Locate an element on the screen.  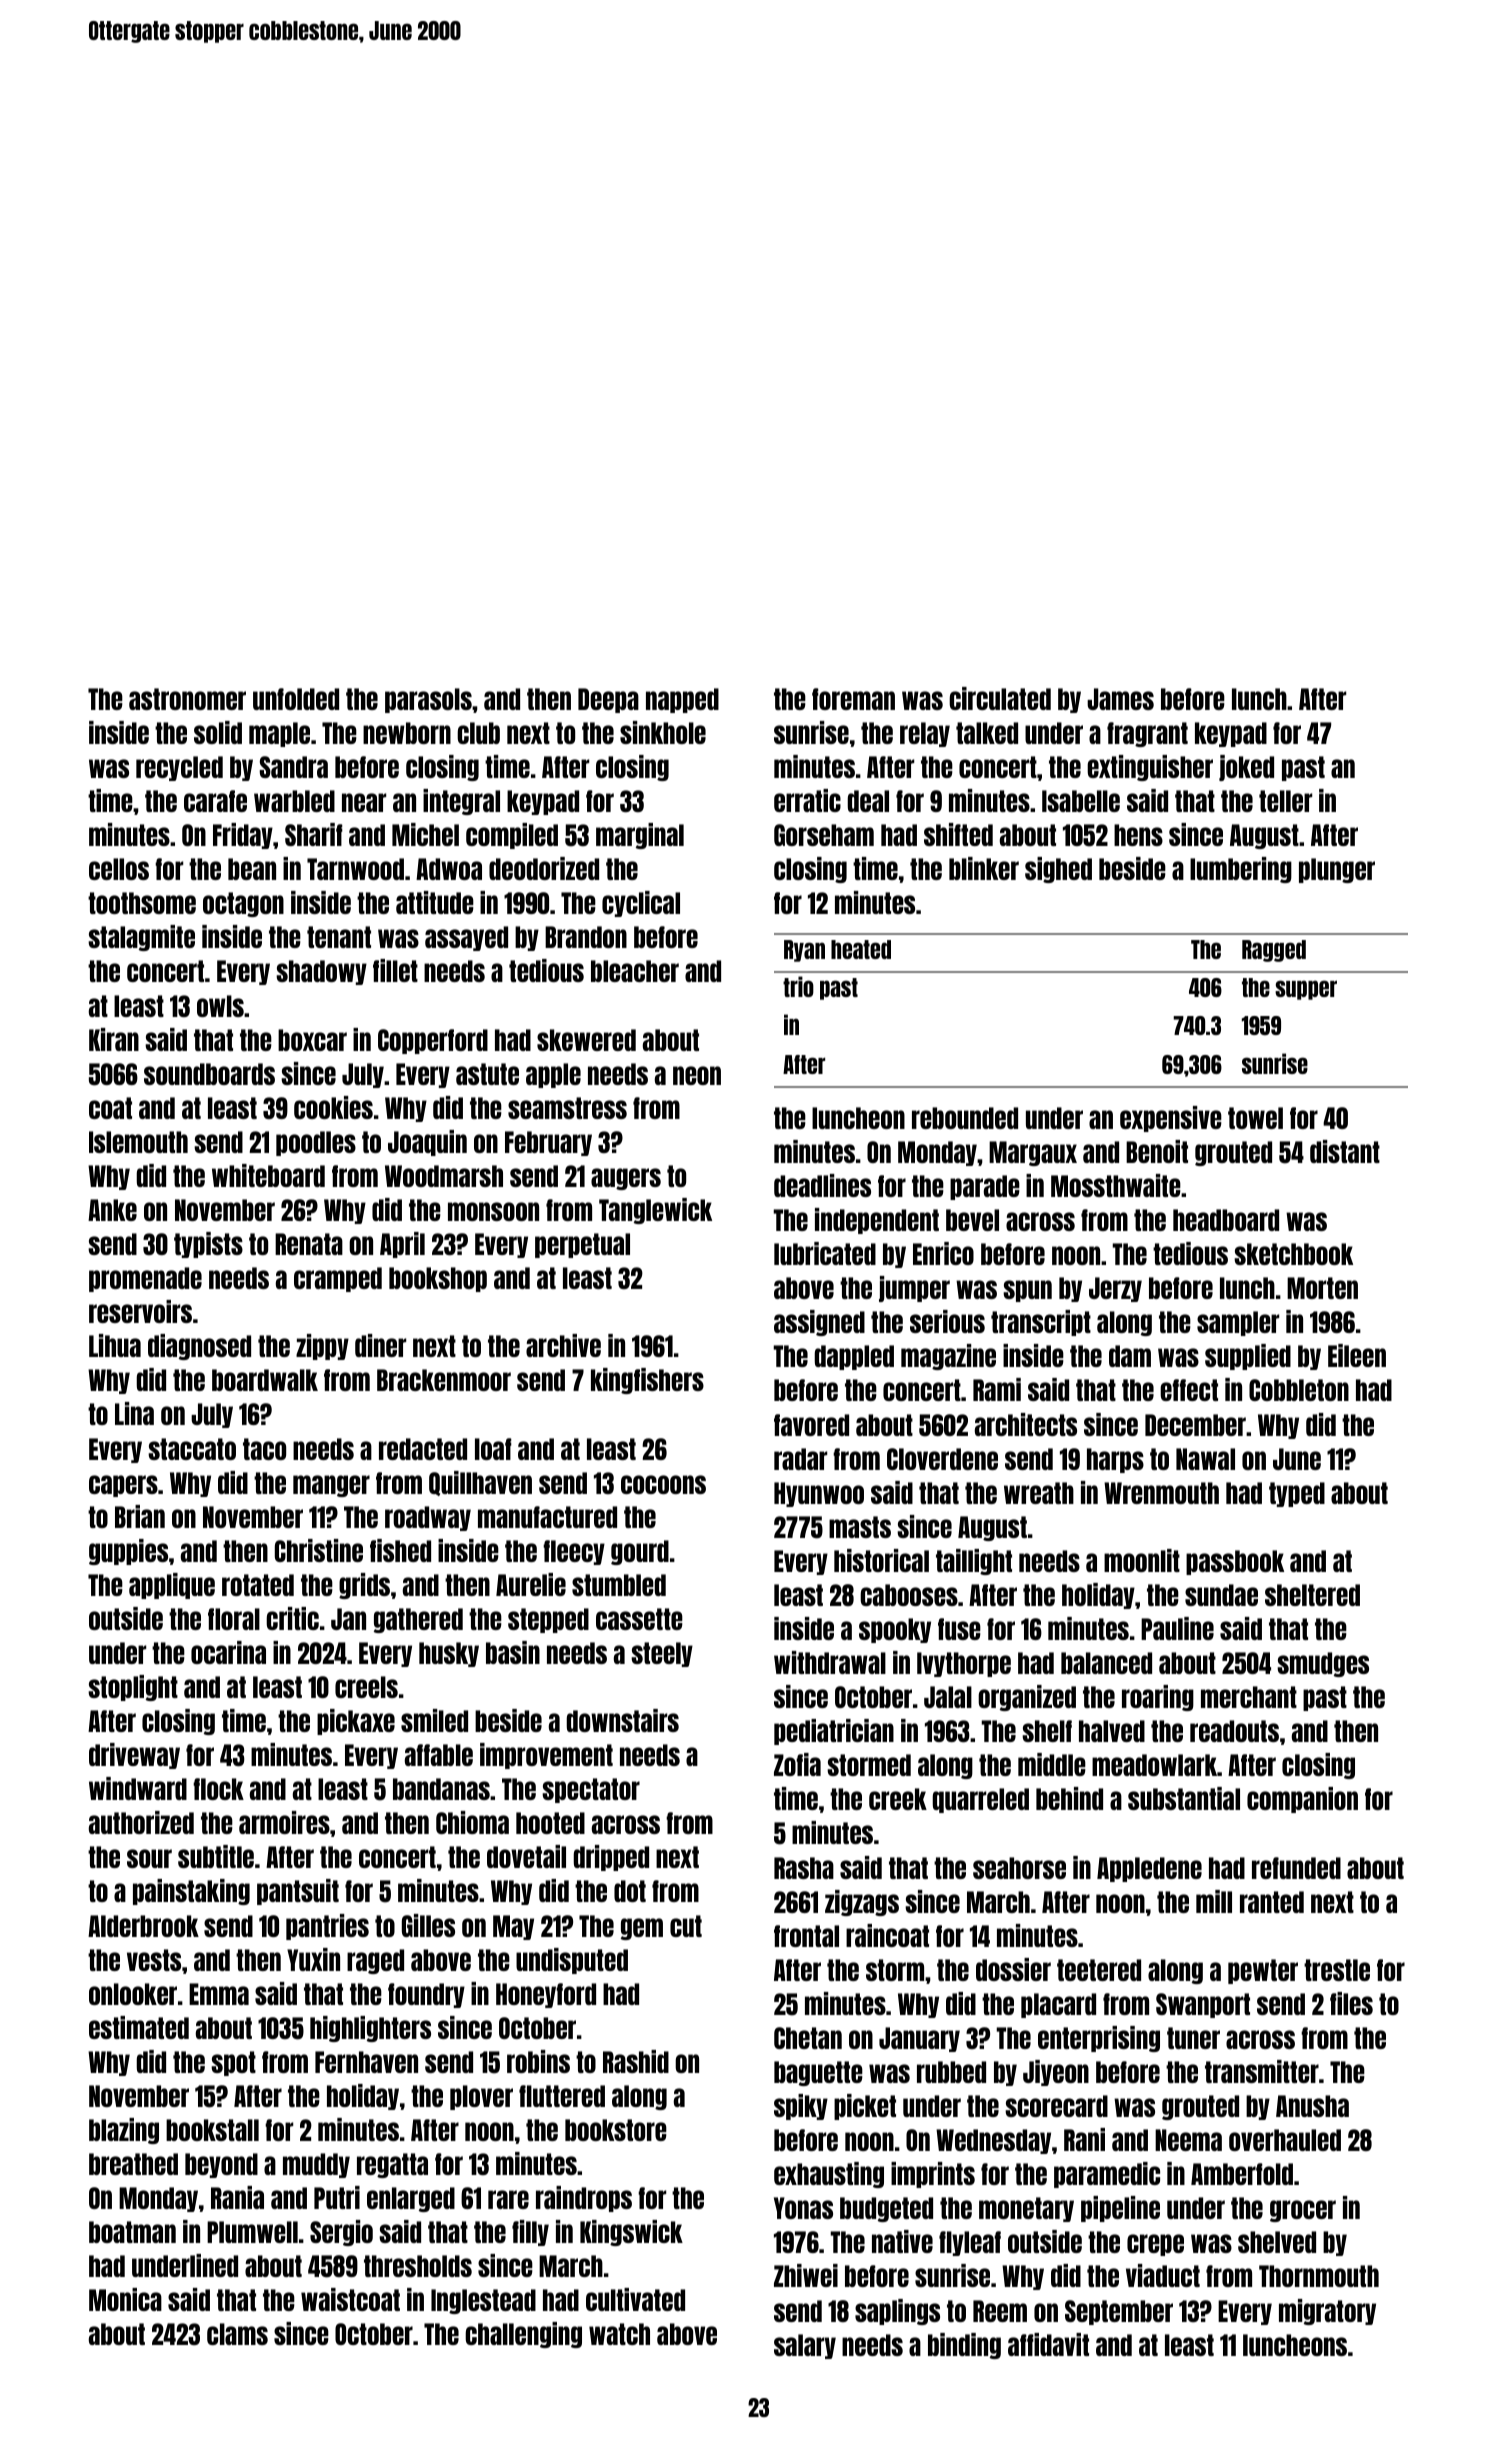
tenant is located at coordinates (339, 937).
